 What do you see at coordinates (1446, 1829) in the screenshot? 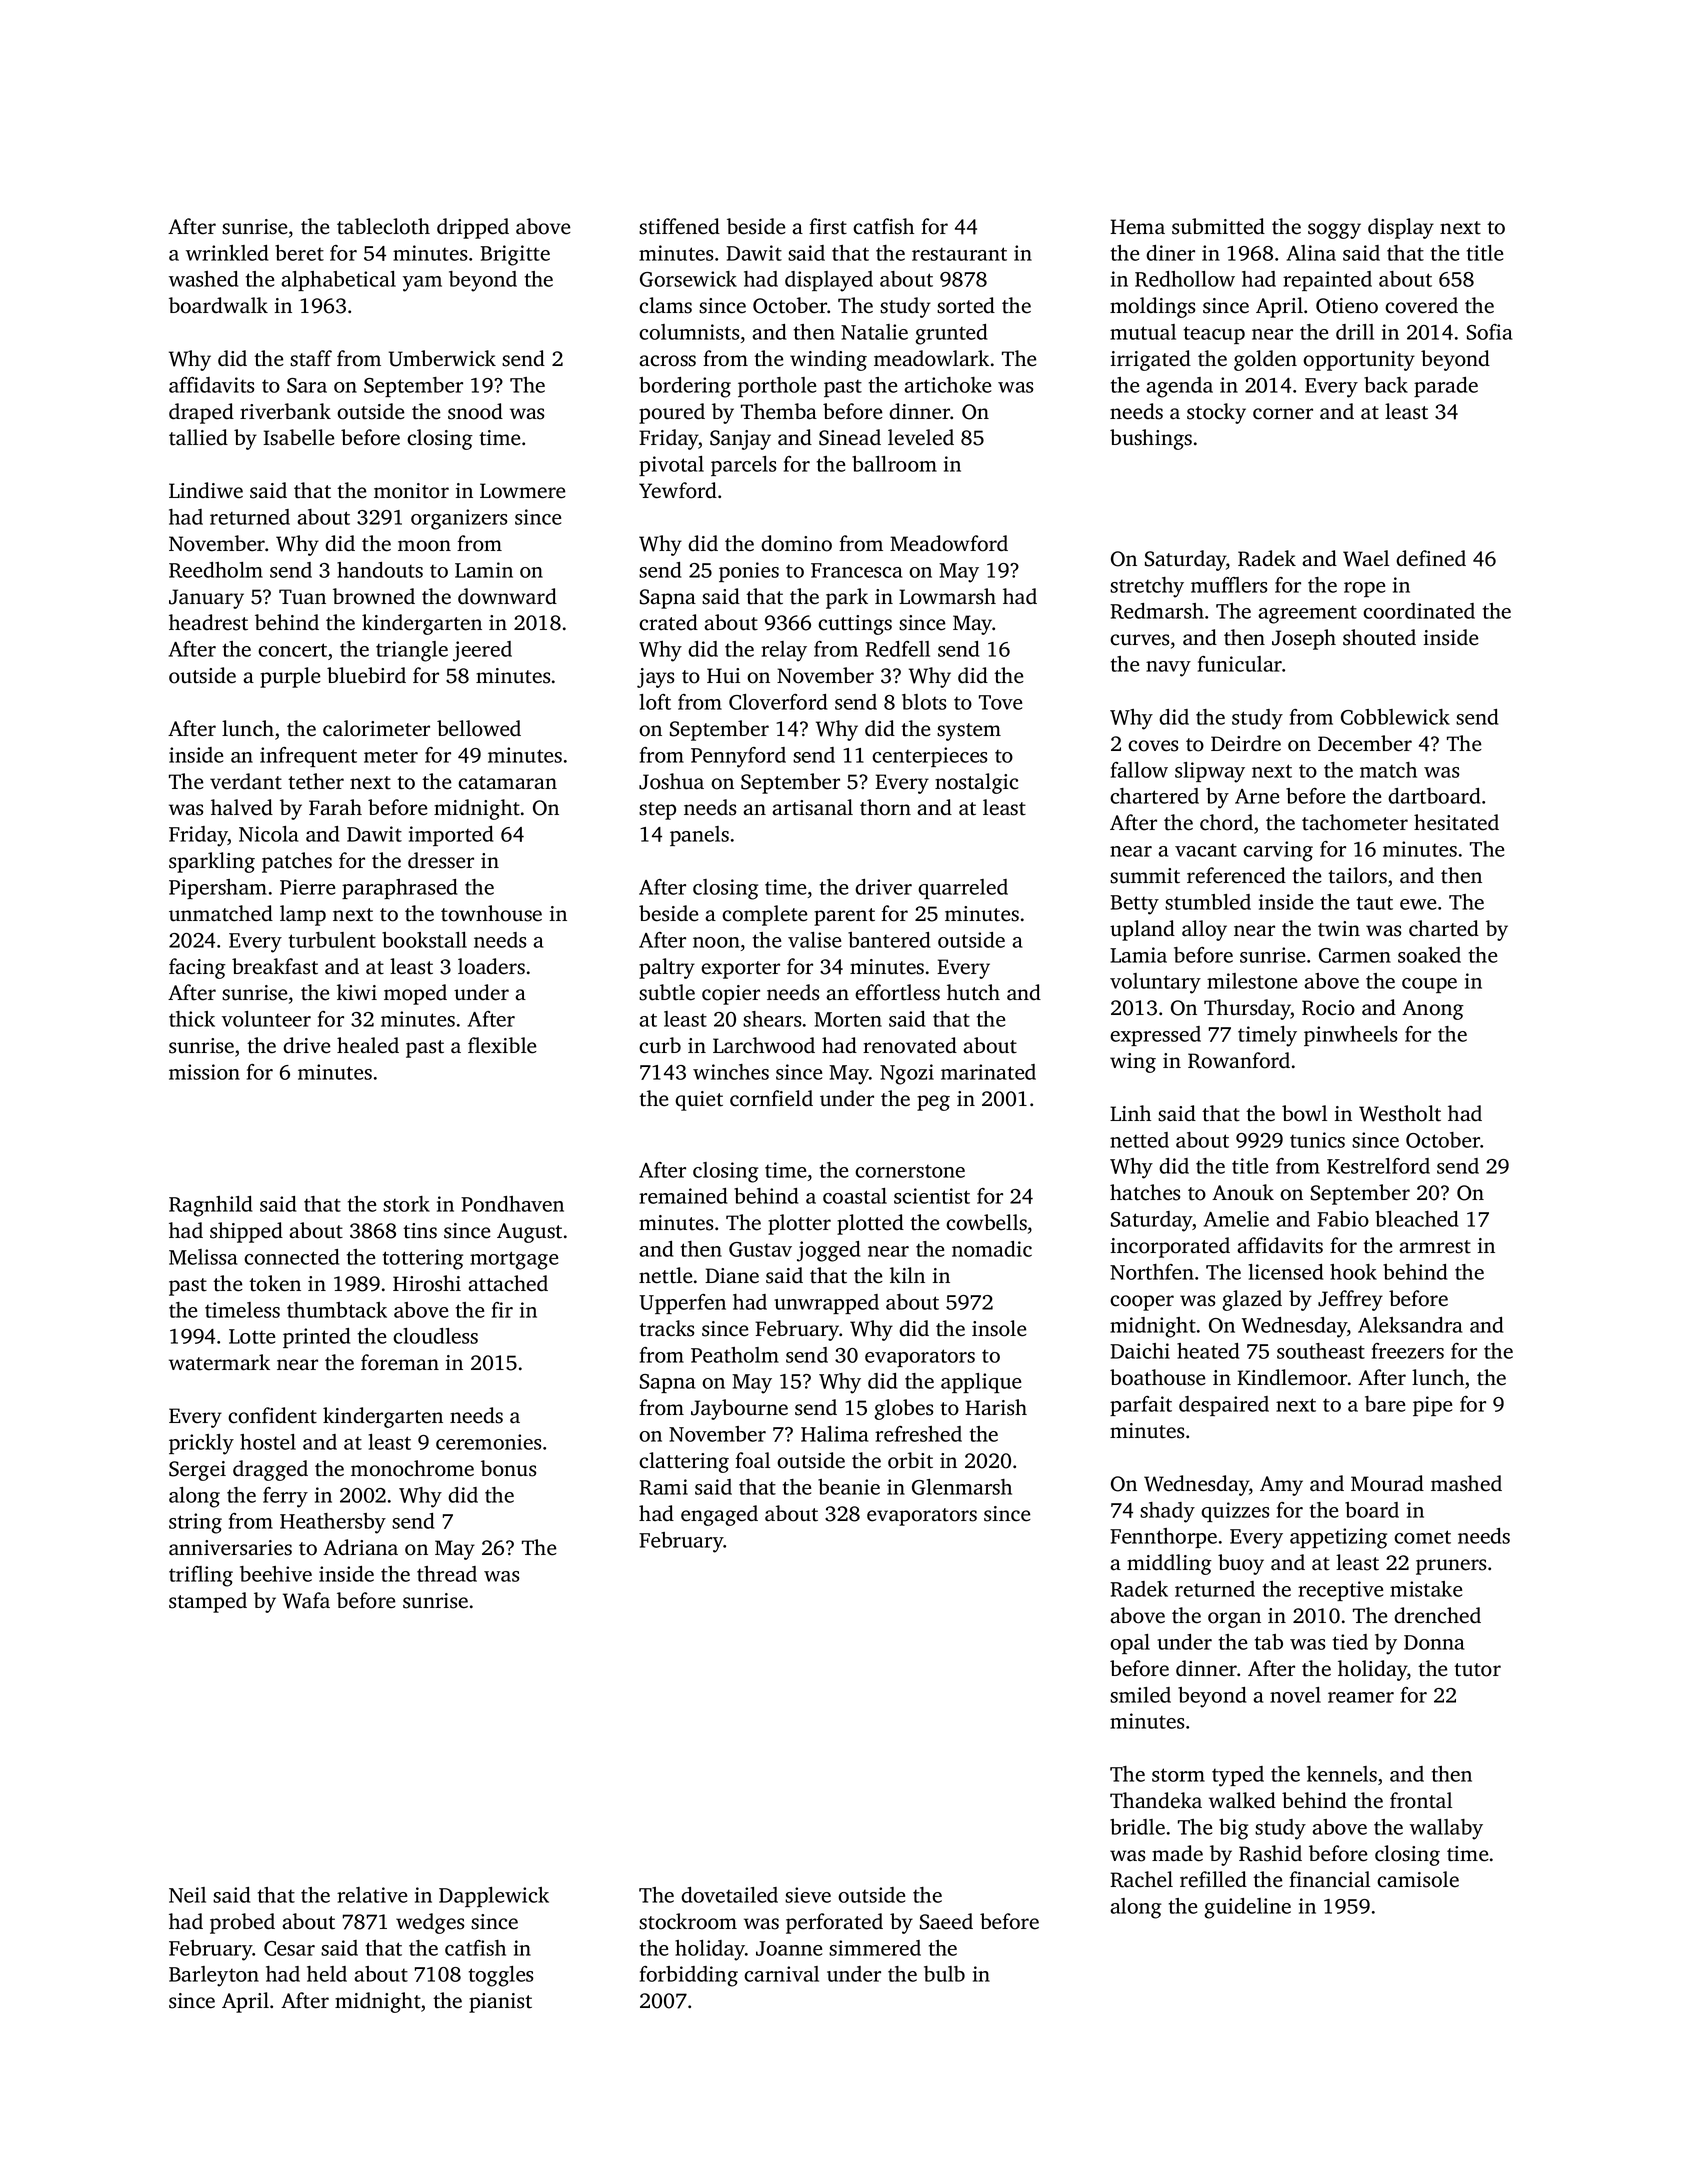
I see `wallaby` at bounding box center [1446, 1829].
